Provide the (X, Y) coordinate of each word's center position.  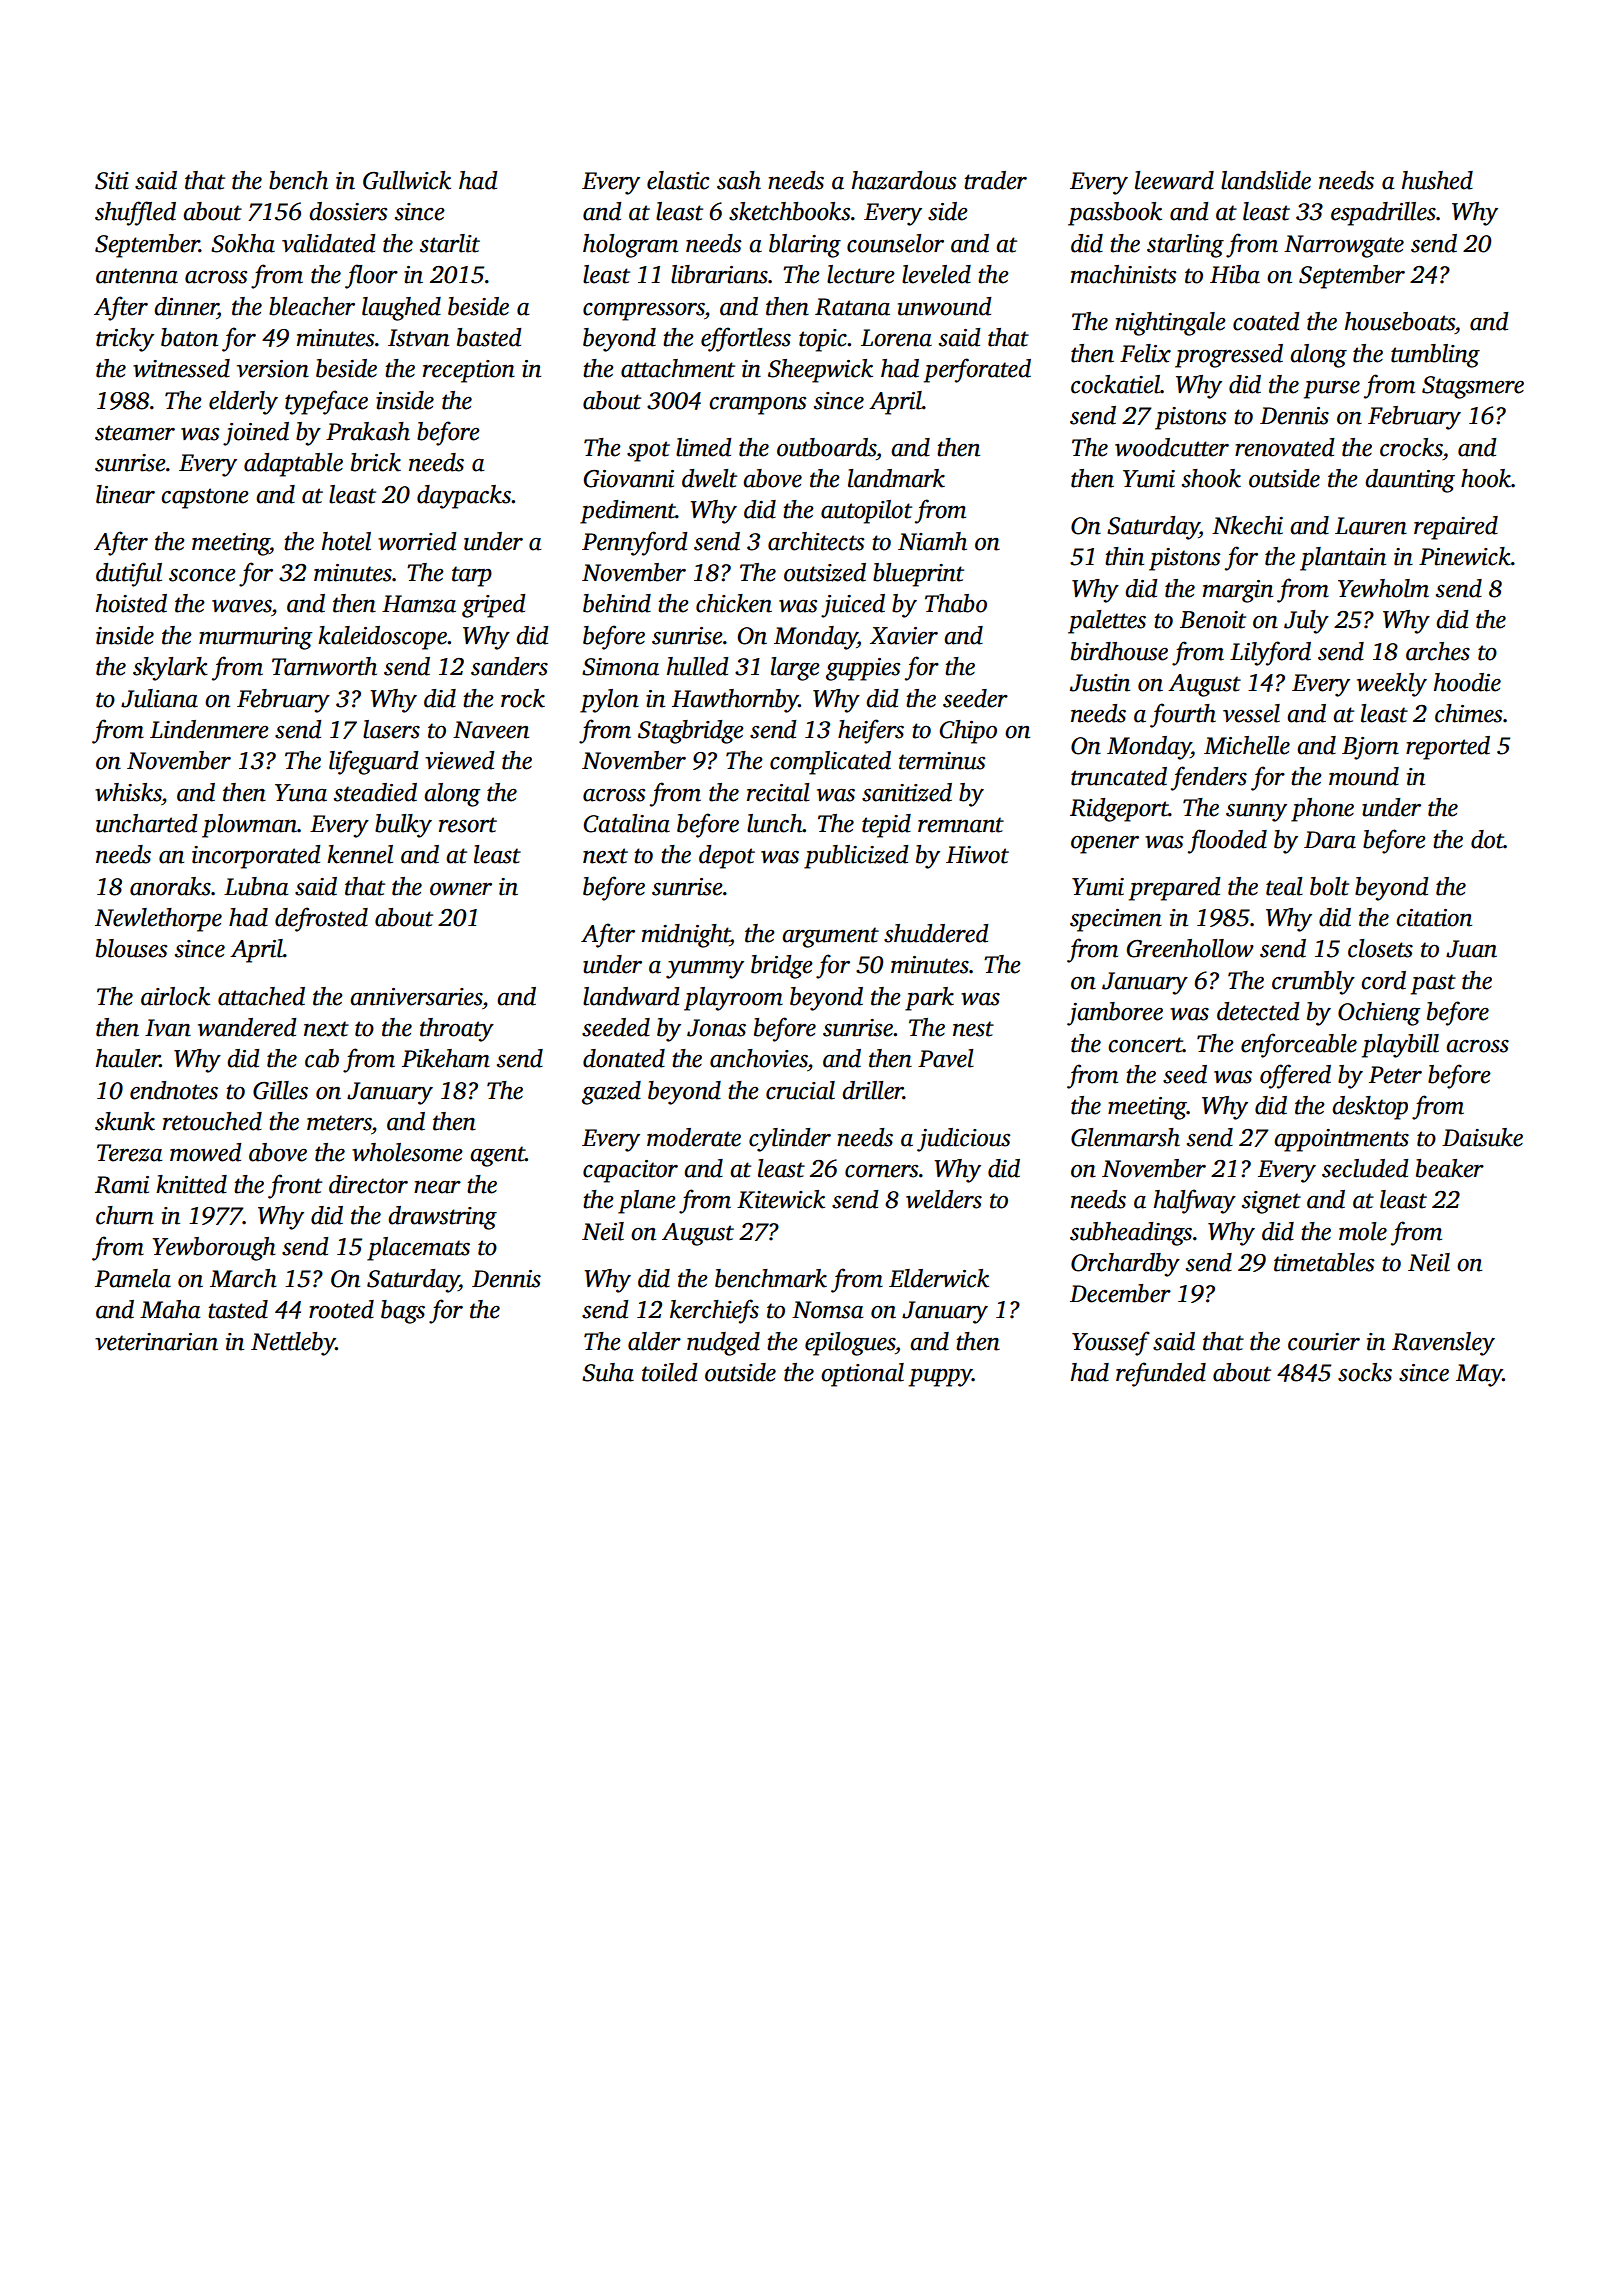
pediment (628, 512)
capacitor (630, 1171)
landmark (896, 478)
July (1306, 622)
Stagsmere (1473, 387)
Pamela (133, 1278)
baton (189, 337)
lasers (391, 729)
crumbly (1313, 983)
